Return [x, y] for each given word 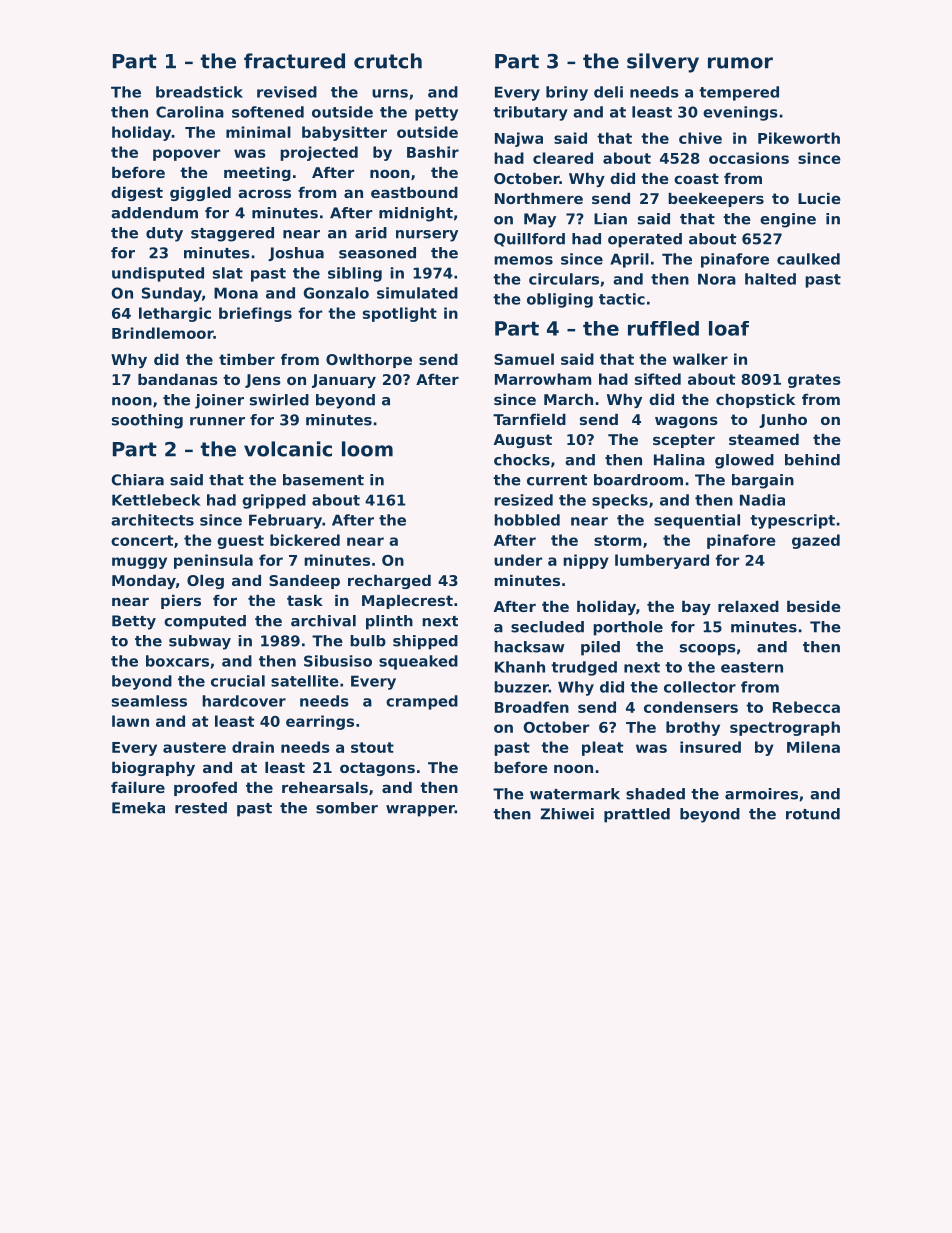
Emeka [138, 808]
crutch [388, 61]
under [518, 560]
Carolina [190, 112]
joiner [219, 401]
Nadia [762, 500]
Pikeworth [799, 138]
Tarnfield [529, 419]
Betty [134, 622]
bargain [763, 481]
